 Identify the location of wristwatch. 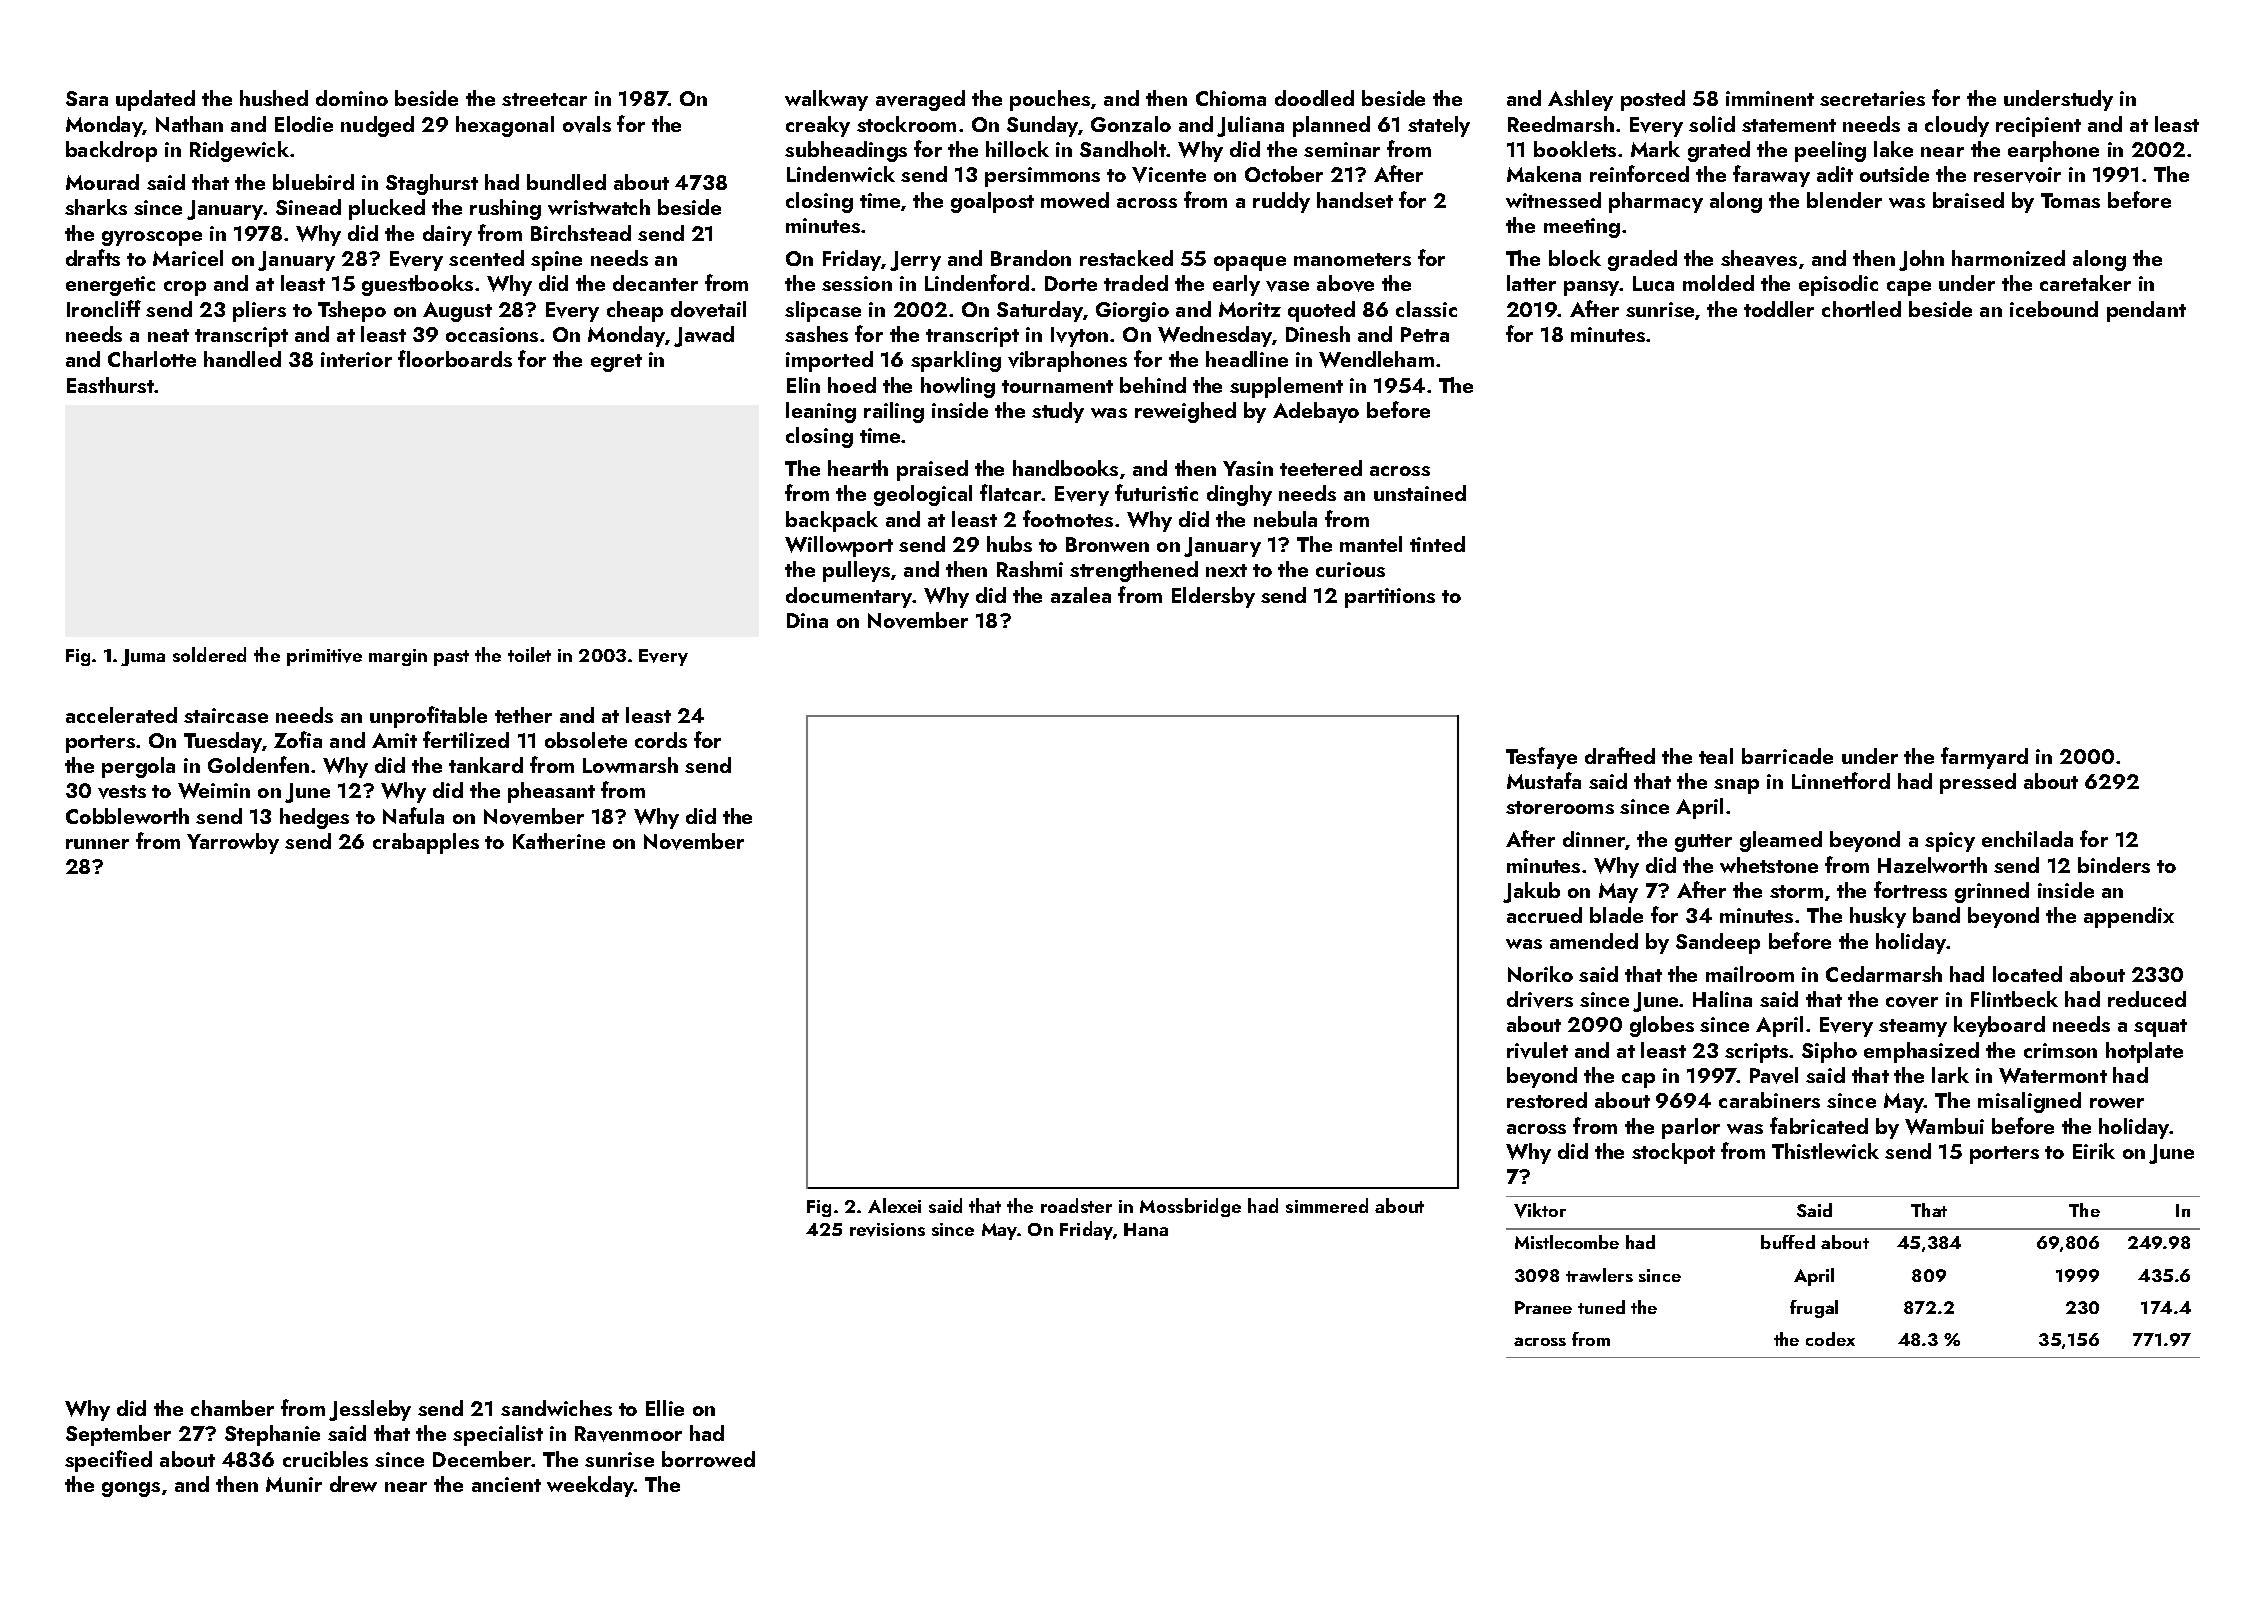
(599, 207).
